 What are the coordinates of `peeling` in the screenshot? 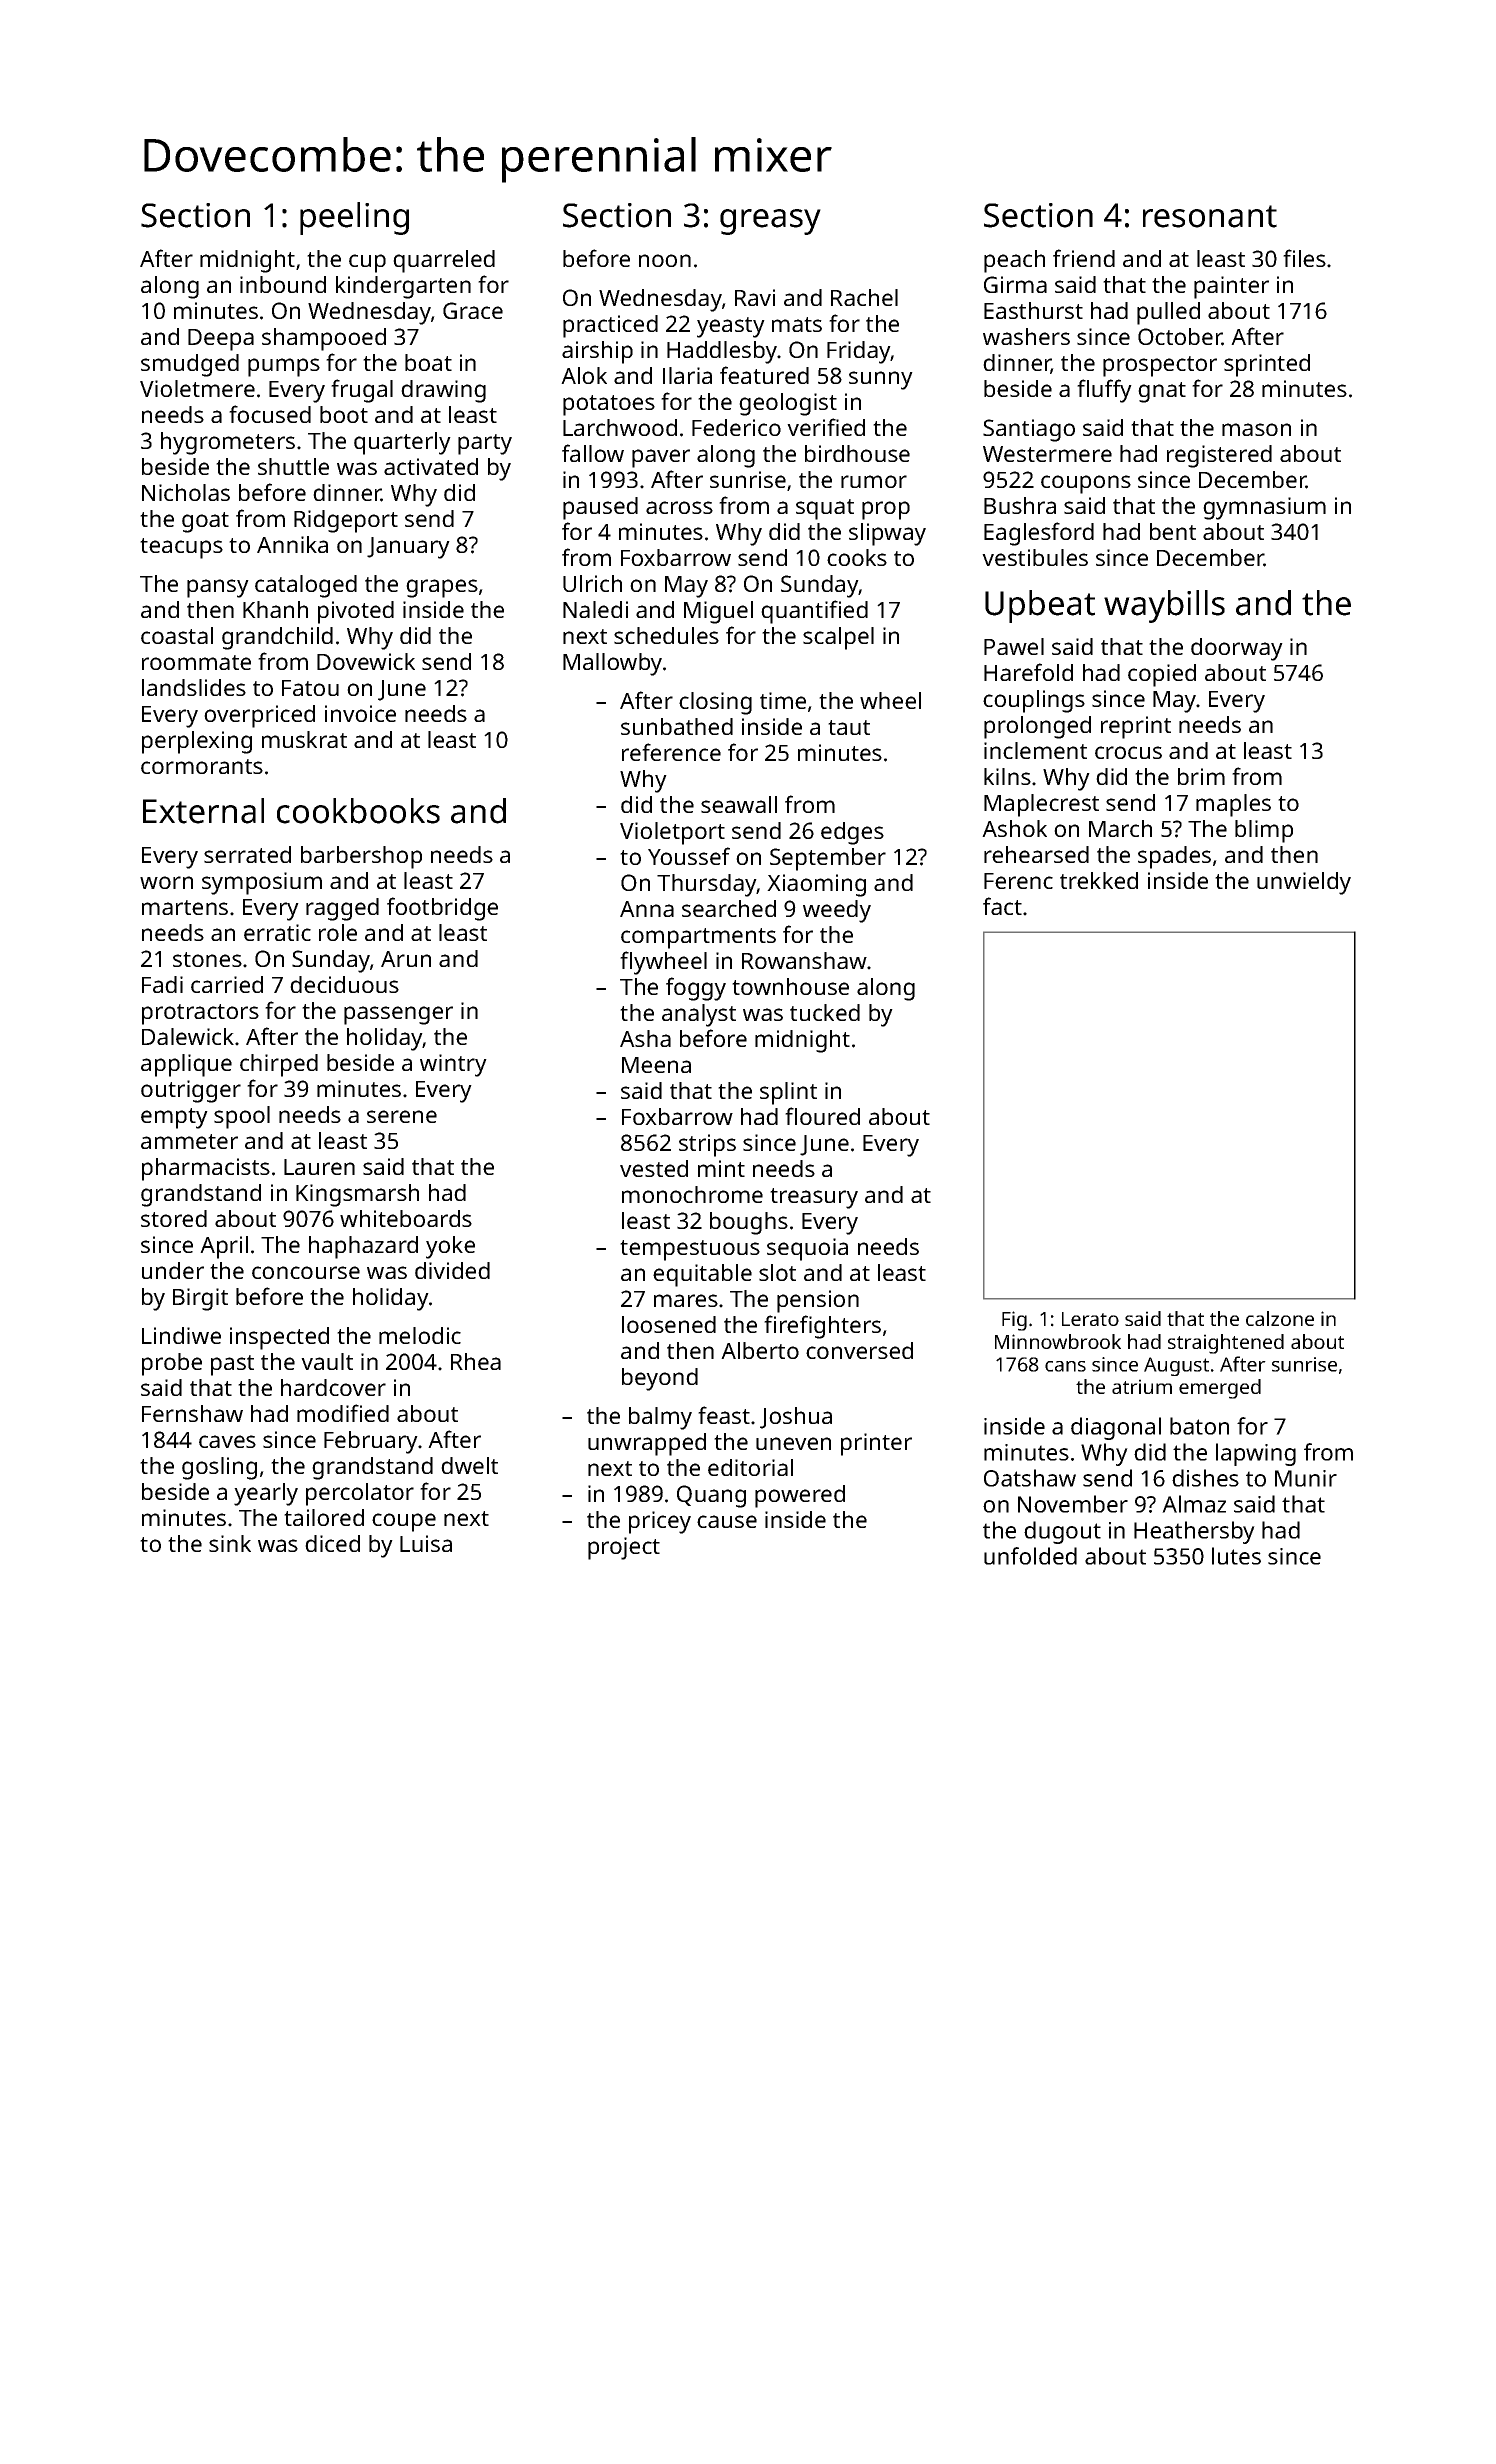 It's located at (354, 218).
